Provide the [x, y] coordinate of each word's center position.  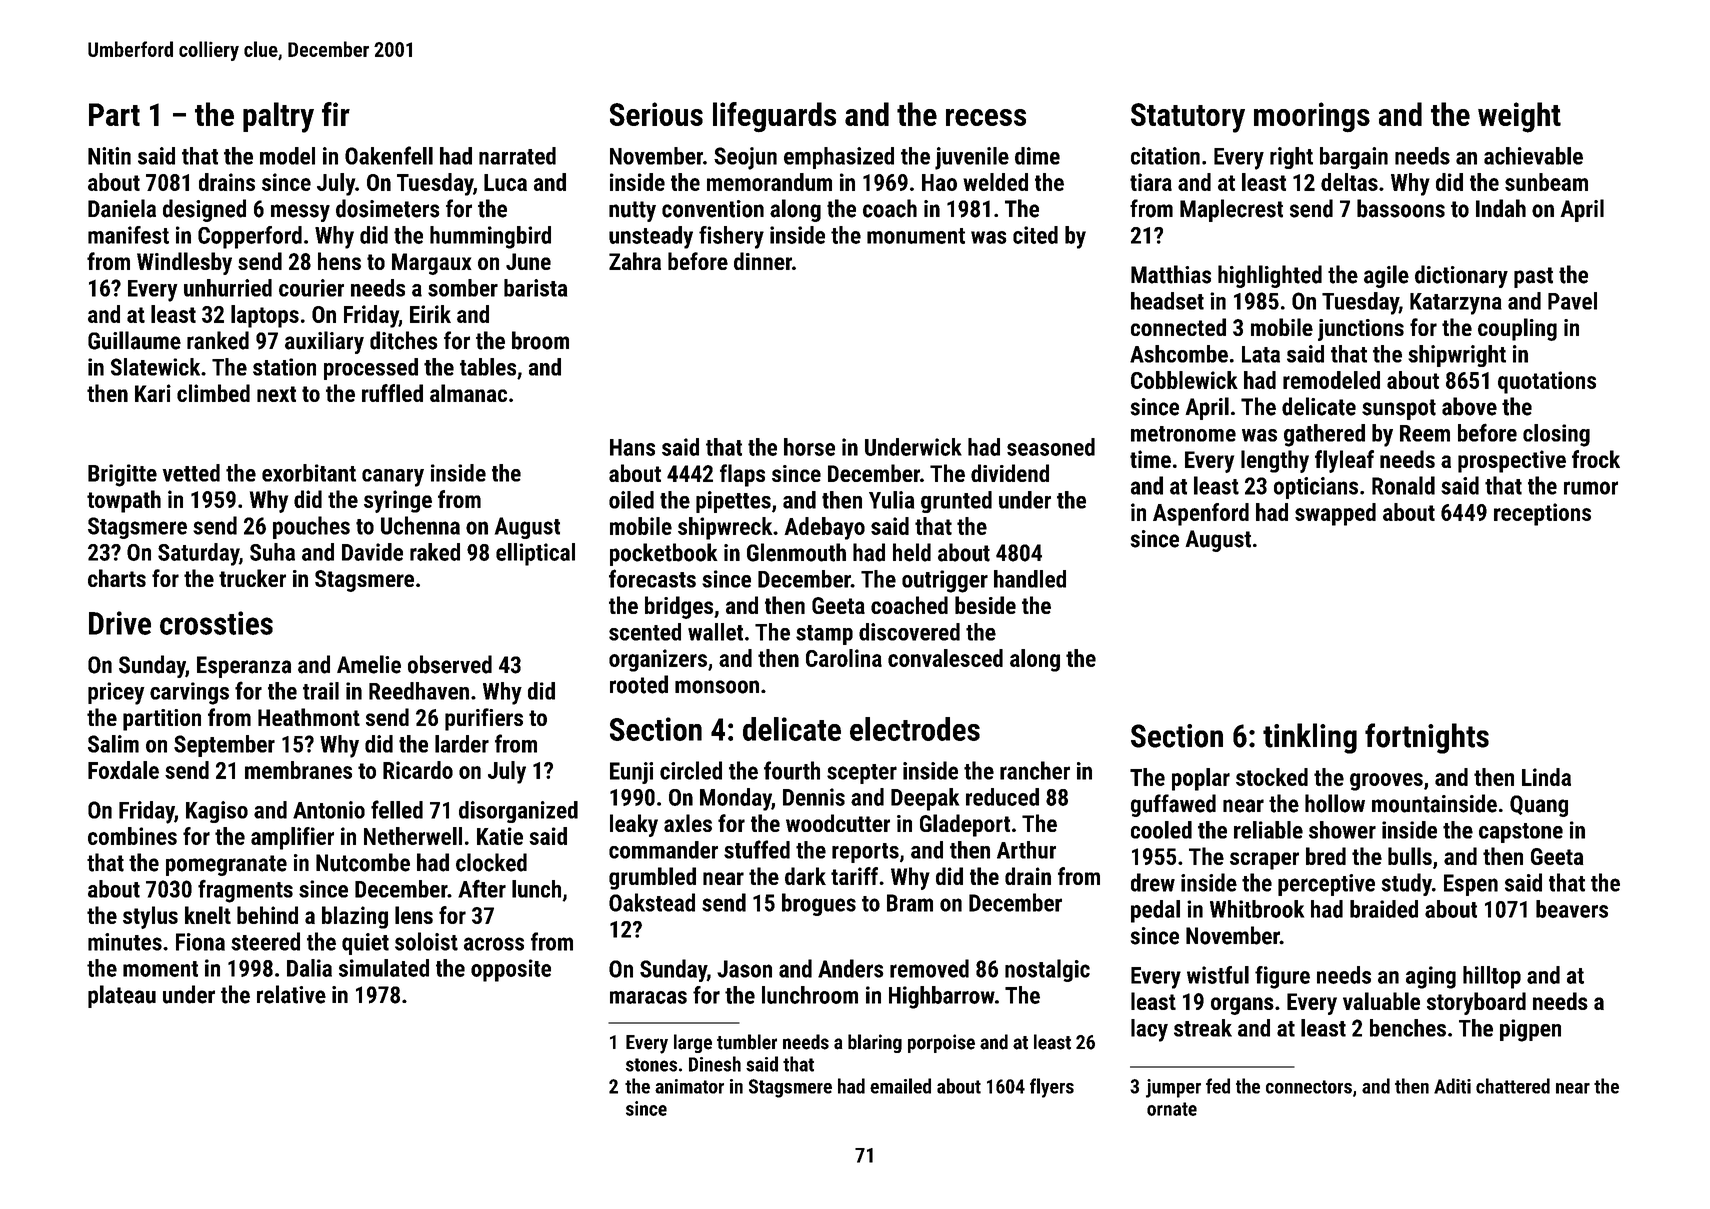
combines [132, 836]
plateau [122, 996]
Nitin [109, 156]
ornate [1172, 1109]
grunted [956, 502]
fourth [792, 770]
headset [1167, 301]
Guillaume [134, 340]
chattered [1513, 1086]
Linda [1546, 777]
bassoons [1401, 208]
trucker [252, 578]
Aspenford [1201, 514]
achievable [1533, 156]
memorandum [769, 182]
